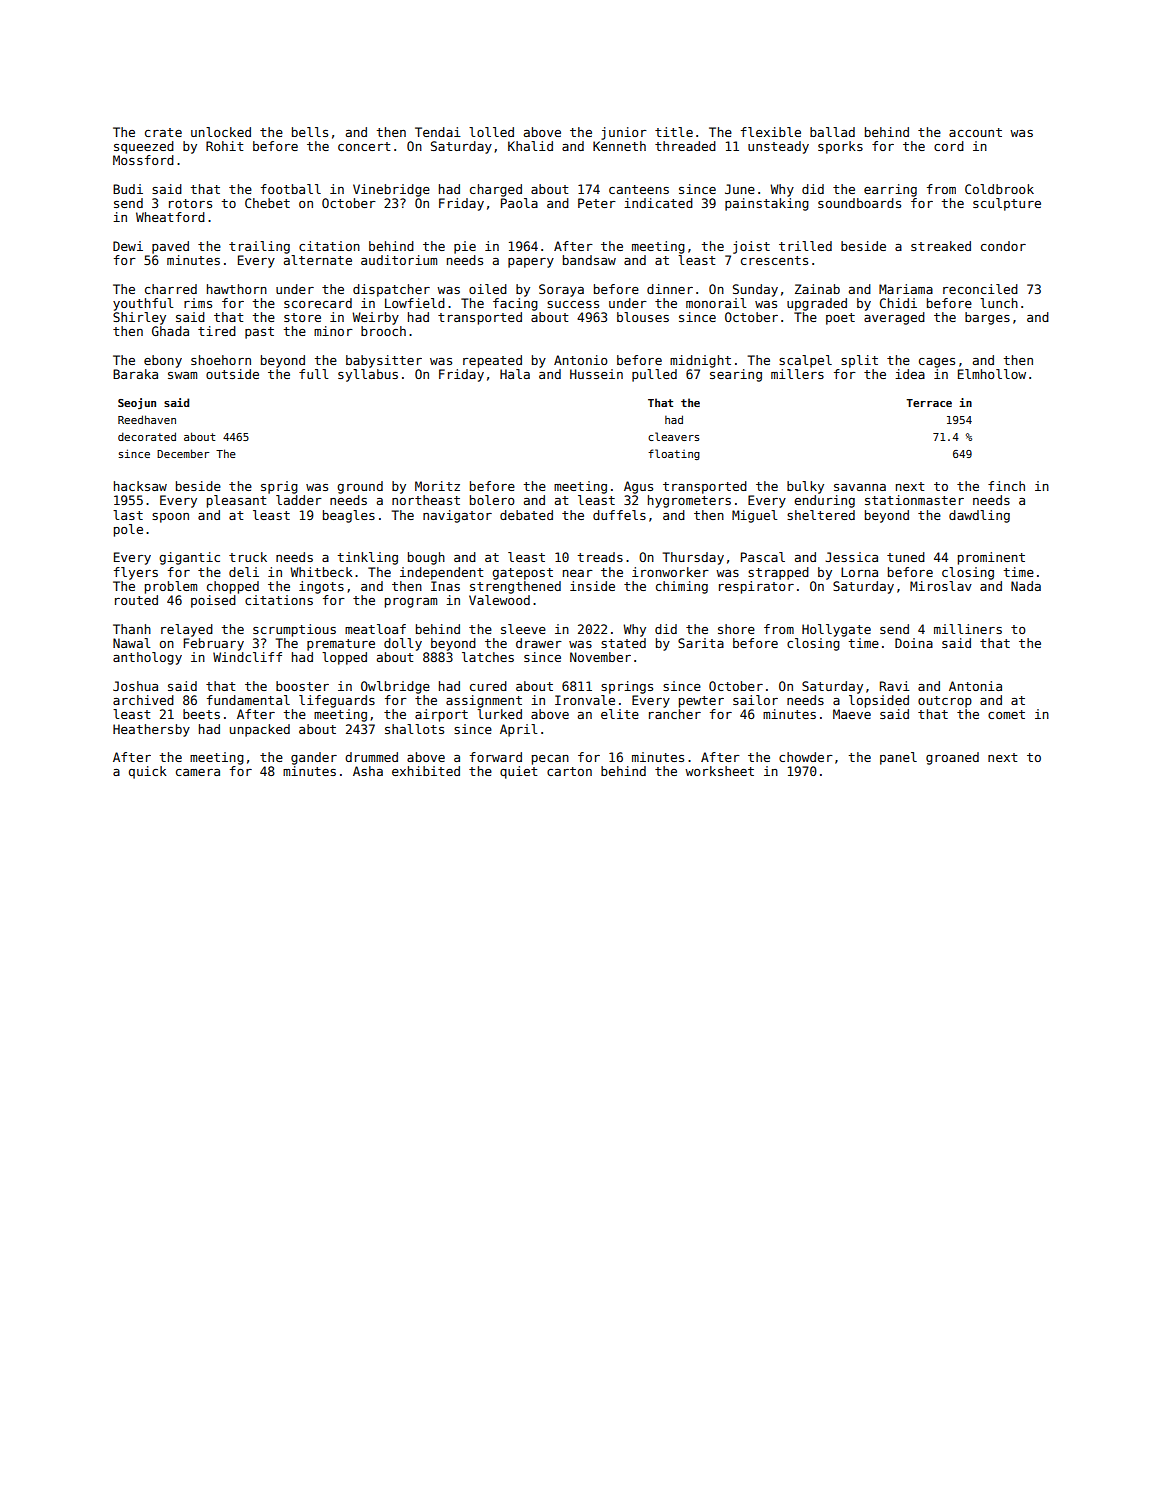 The width and height of the document is (1166, 1509). Describe the element at coordinates (518, 772) in the document. I see `quiet` at that location.
